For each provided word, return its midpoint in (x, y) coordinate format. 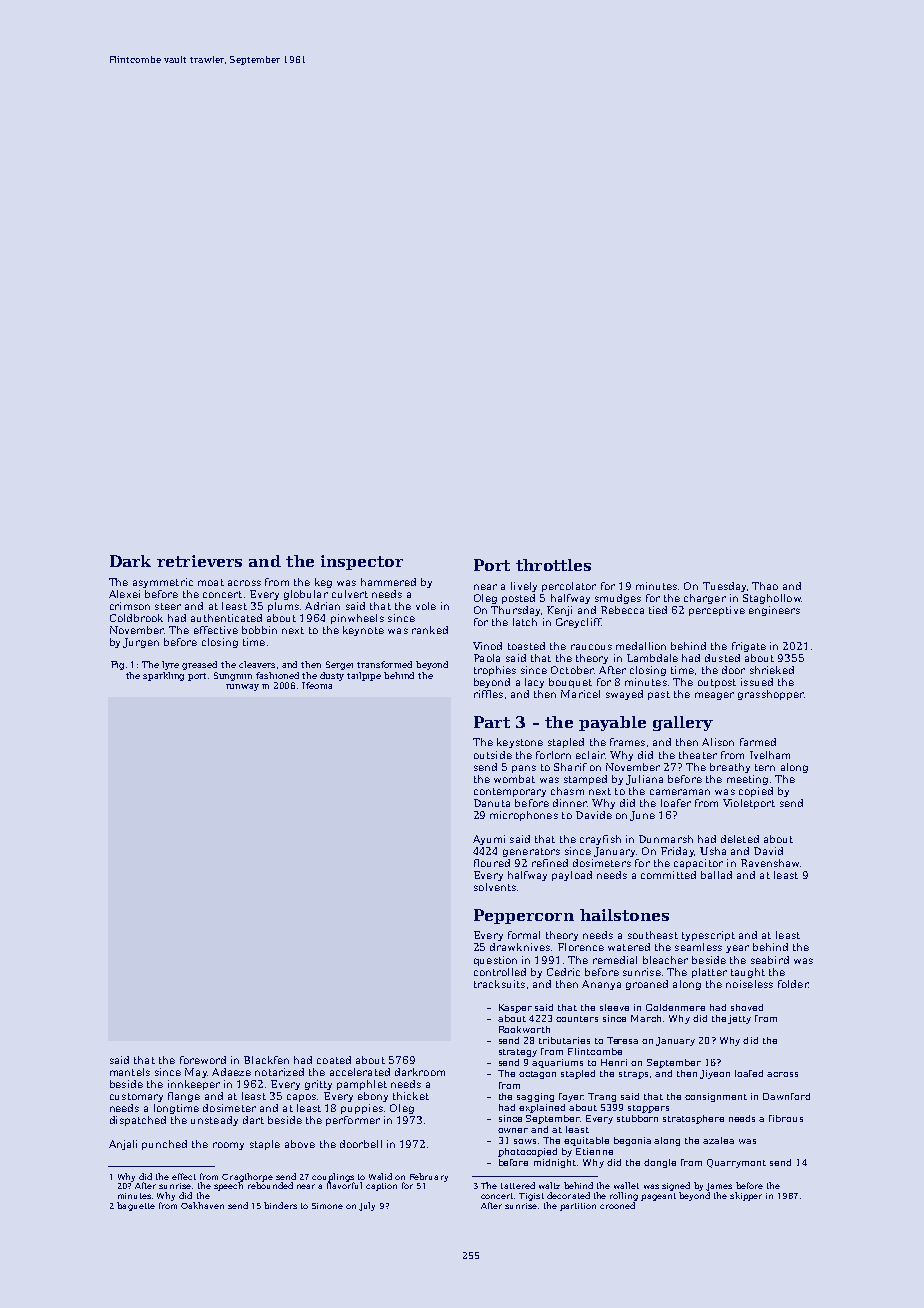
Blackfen (266, 1060)
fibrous (786, 1118)
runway (242, 687)
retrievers (199, 561)
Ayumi (489, 840)
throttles (553, 565)
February (429, 1177)
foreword (203, 1060)
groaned (647, 985)
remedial (615, 960)
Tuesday (724, 587)
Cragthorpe (247, 1177)
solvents (495, 887)
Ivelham (770, 755)
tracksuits (499, 984)
